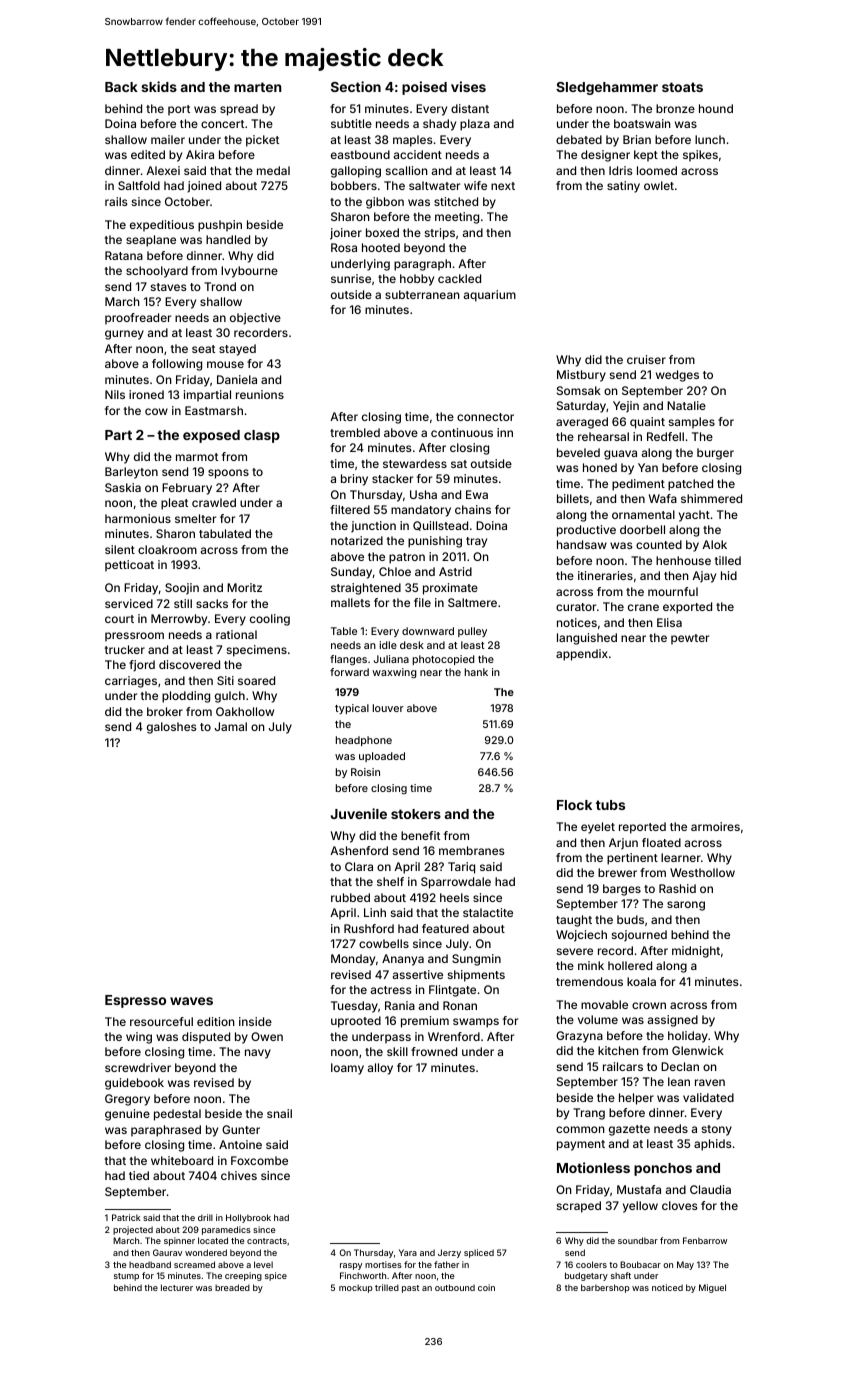 The height and width of the page is (1400, 849). Describe the element at coordinates (587, 639) in the page. I see `languished` at that location.
